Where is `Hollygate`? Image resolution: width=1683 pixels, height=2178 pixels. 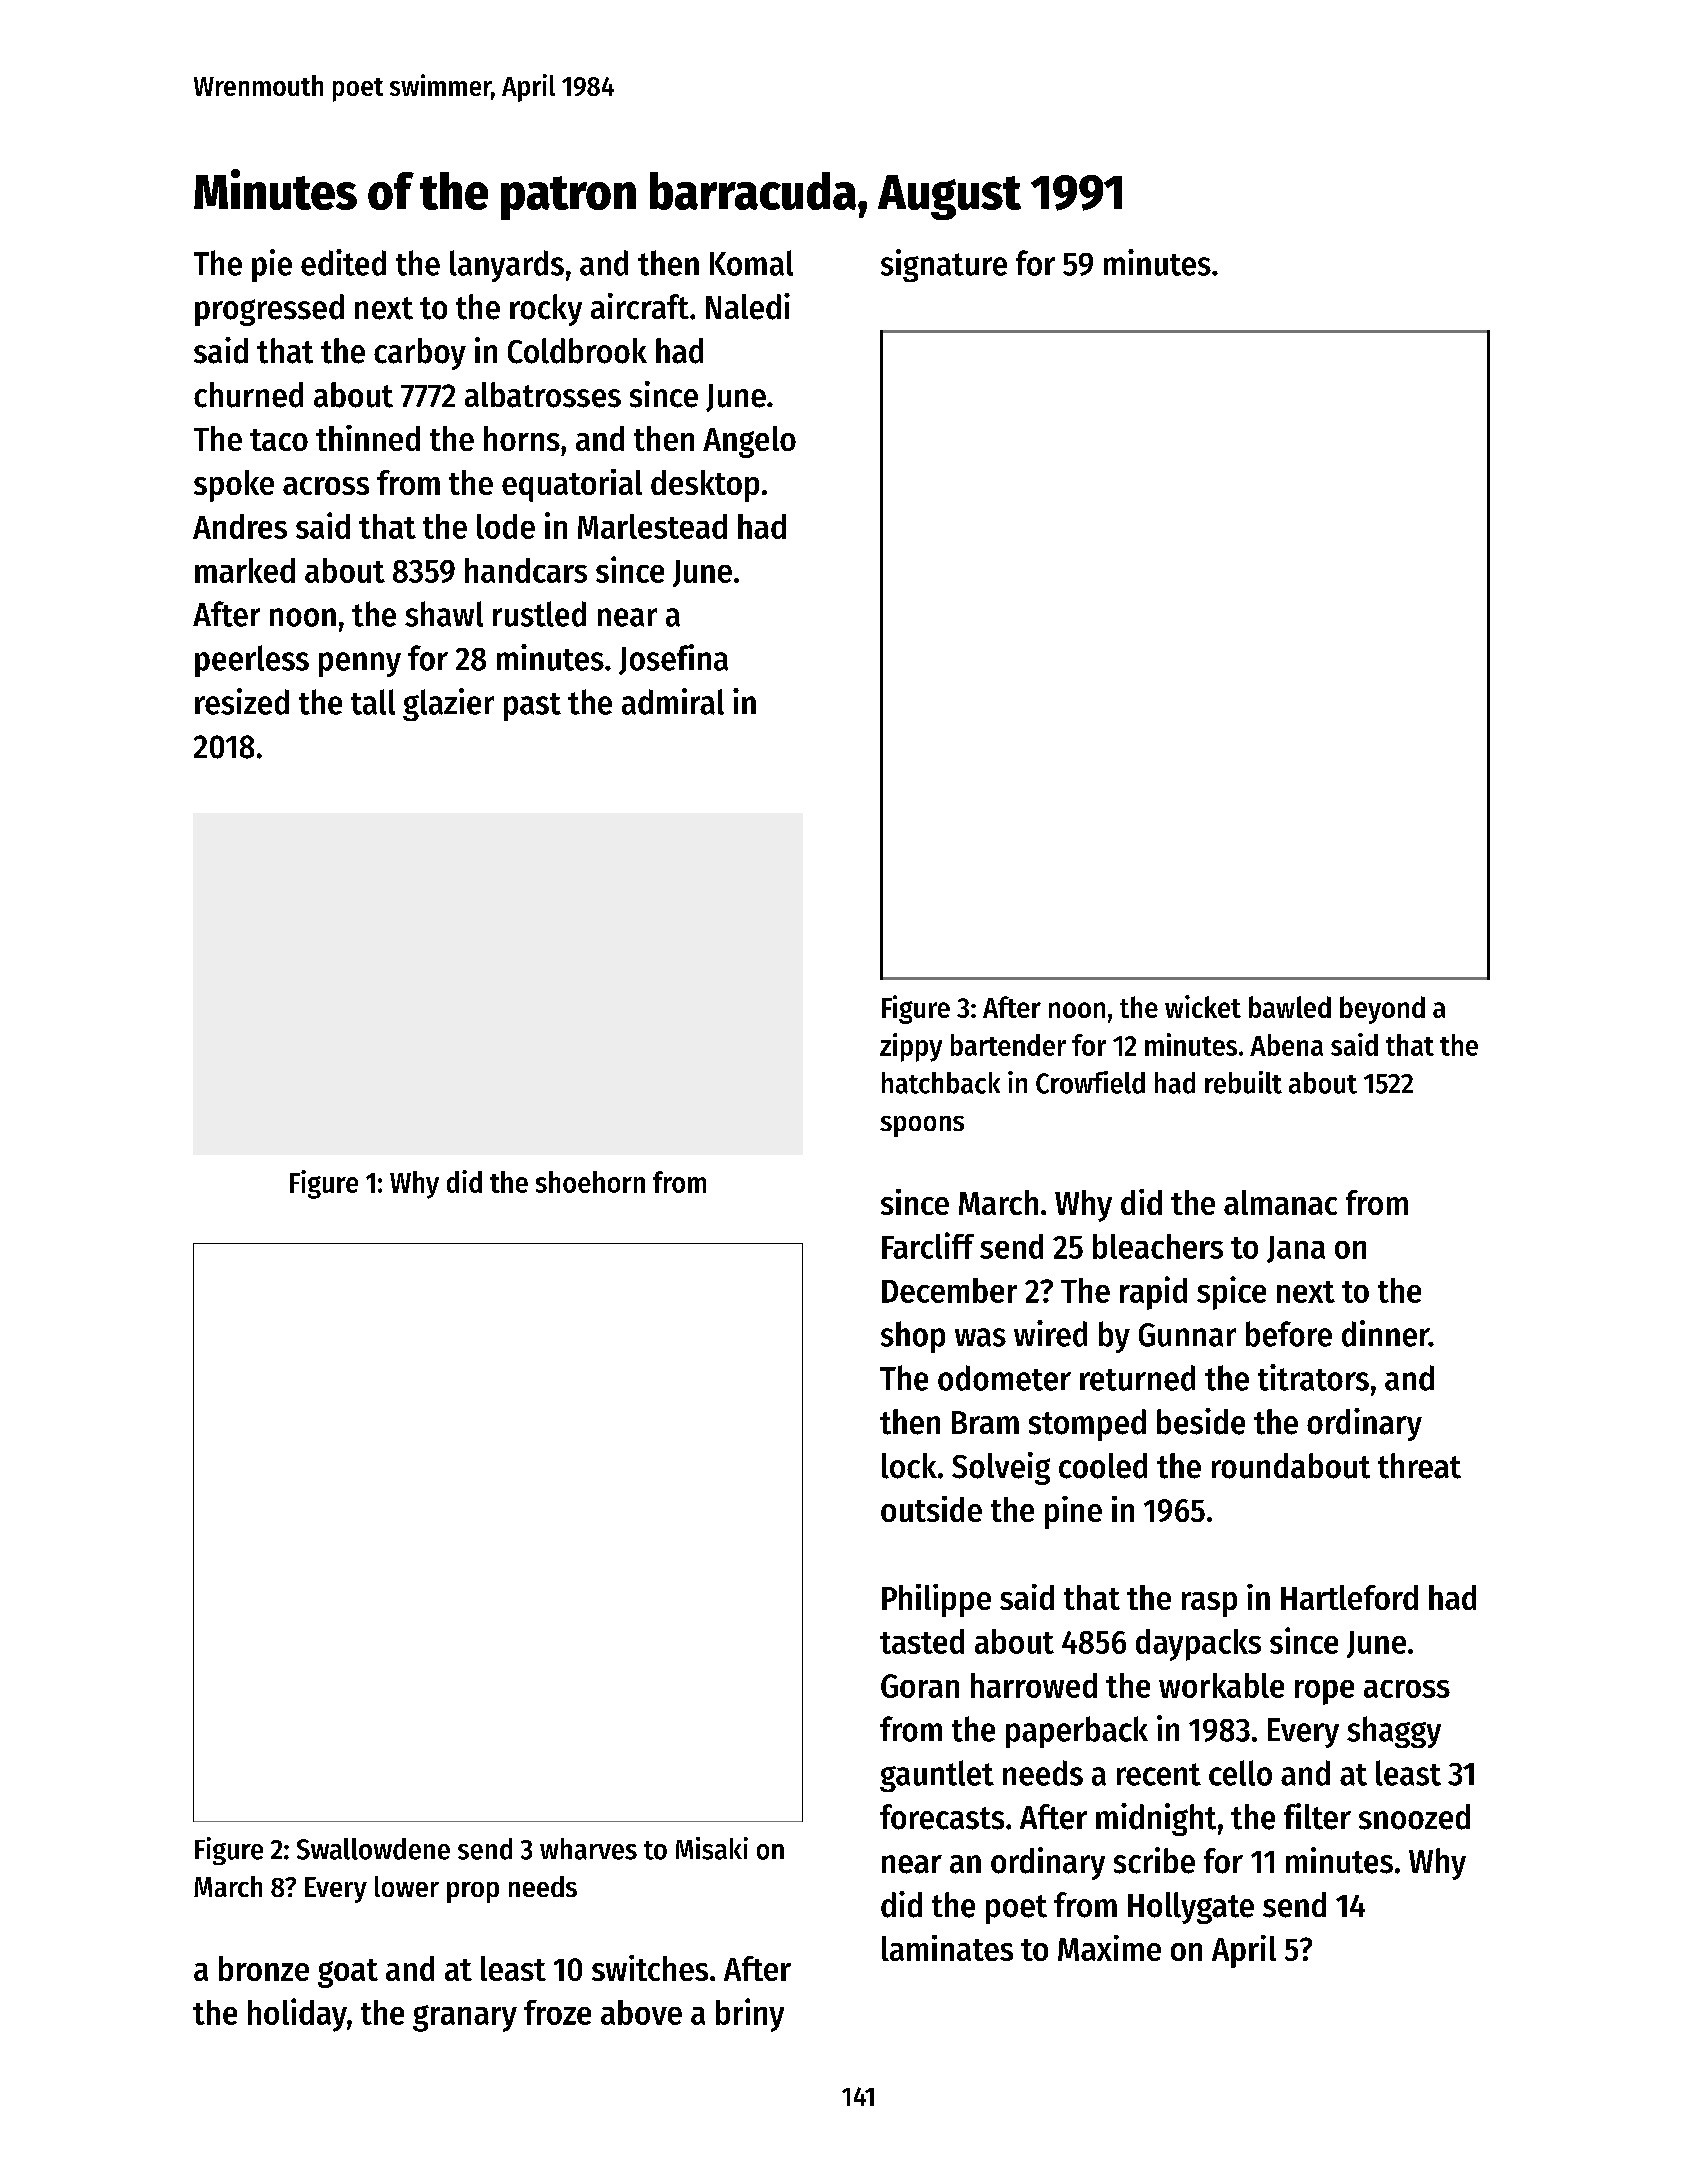 Hollygate is located at coordinates (1191, 1908).
